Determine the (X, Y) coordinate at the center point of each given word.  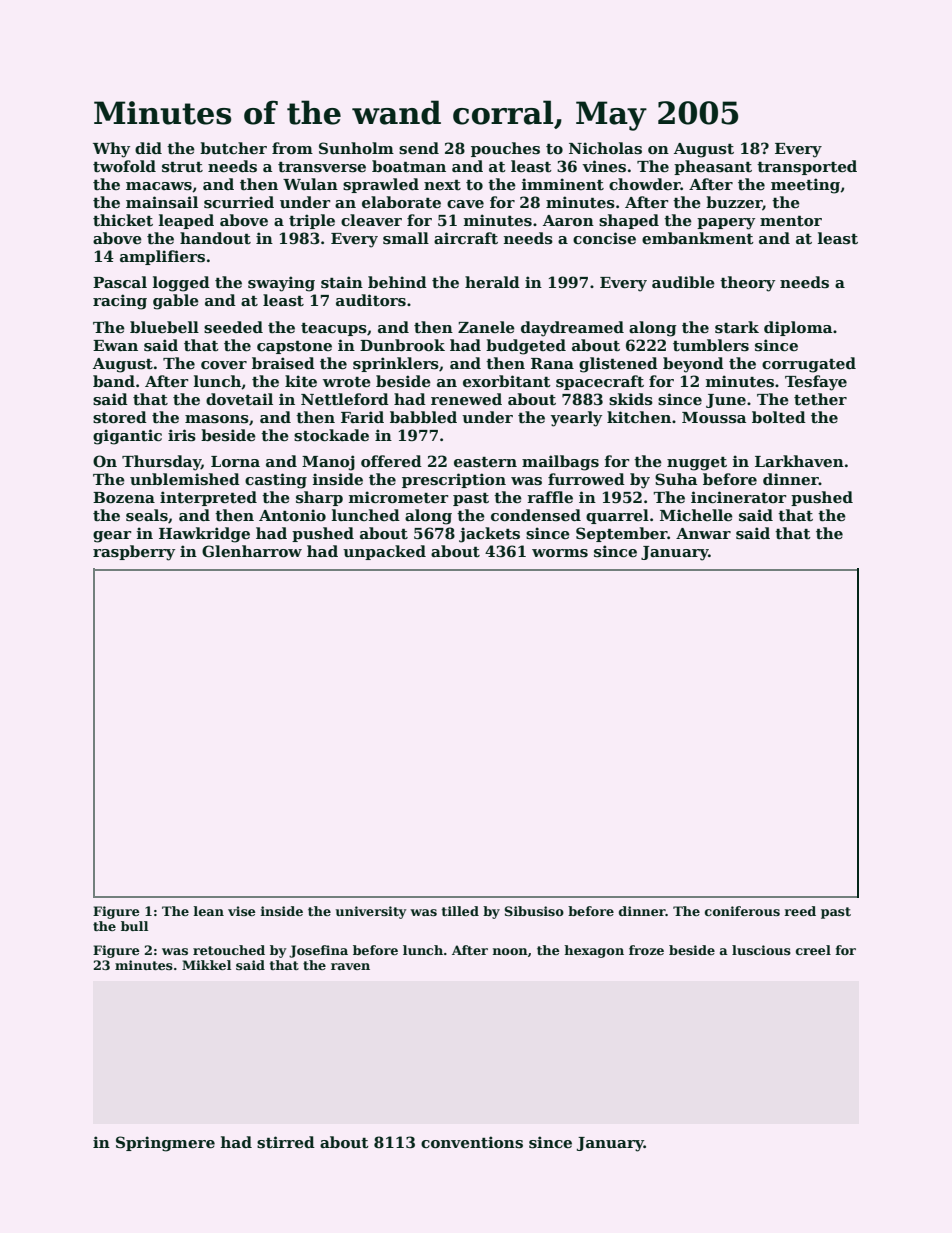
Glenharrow (252, 551)
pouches (505, 149)
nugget (697, 464)
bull (134, 926)
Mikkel (206, 965)
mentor (791, 221)
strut (182, 167)
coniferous (742, 911)
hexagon (594, 951)
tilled (460, 911)
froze (646, 950)
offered (391, 461)
